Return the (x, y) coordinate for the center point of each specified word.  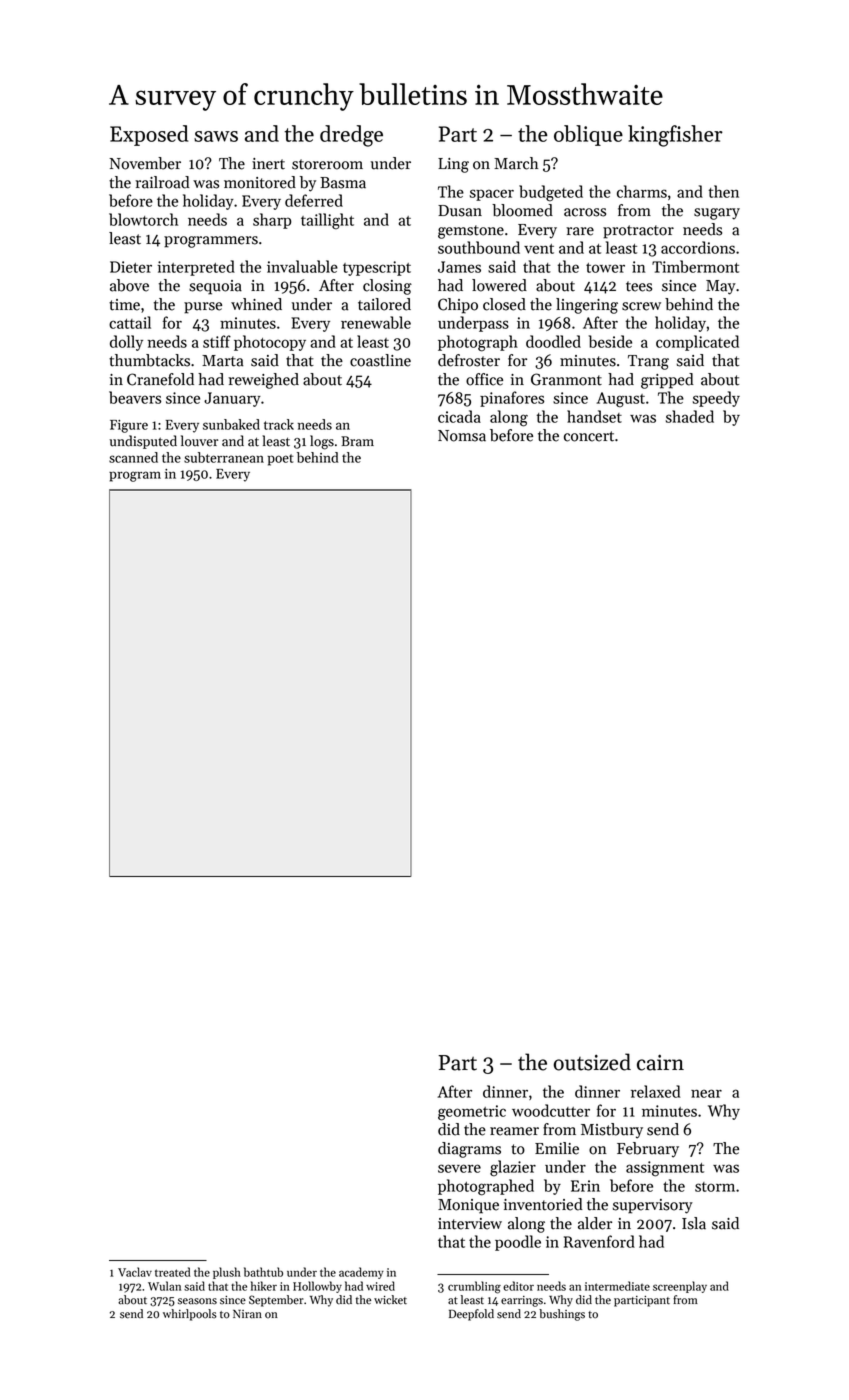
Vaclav (135, 1272)
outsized (592, 1062)
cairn (660, 1062)
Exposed (149, 135)
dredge (351, 136)
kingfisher (675, 136)
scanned (133, 457)
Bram (357, 441)
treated (172, 1272)
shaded (690, 416)
